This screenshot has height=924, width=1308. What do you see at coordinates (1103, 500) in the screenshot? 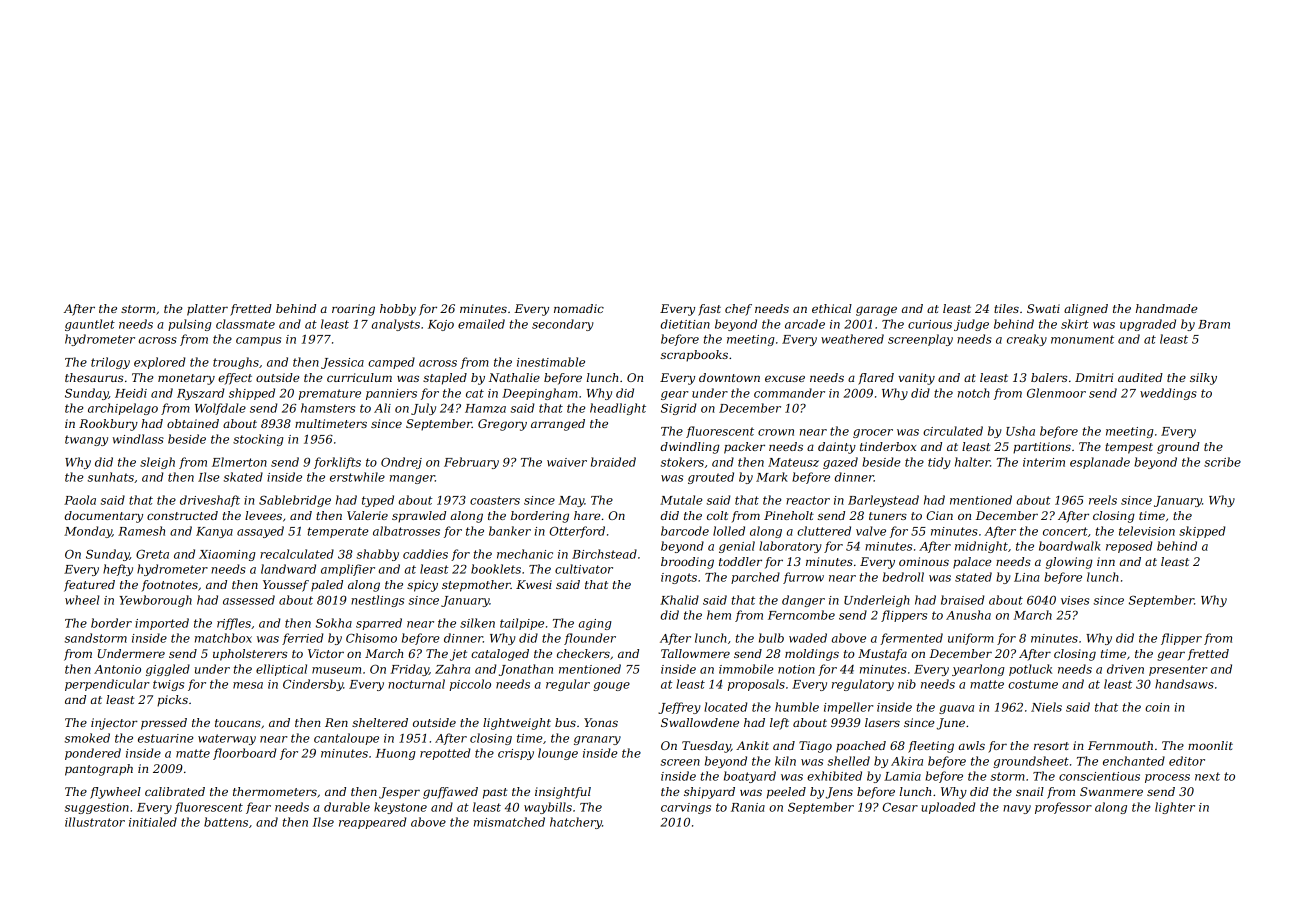
I see `reels` at bounding box center [1103, 500].
